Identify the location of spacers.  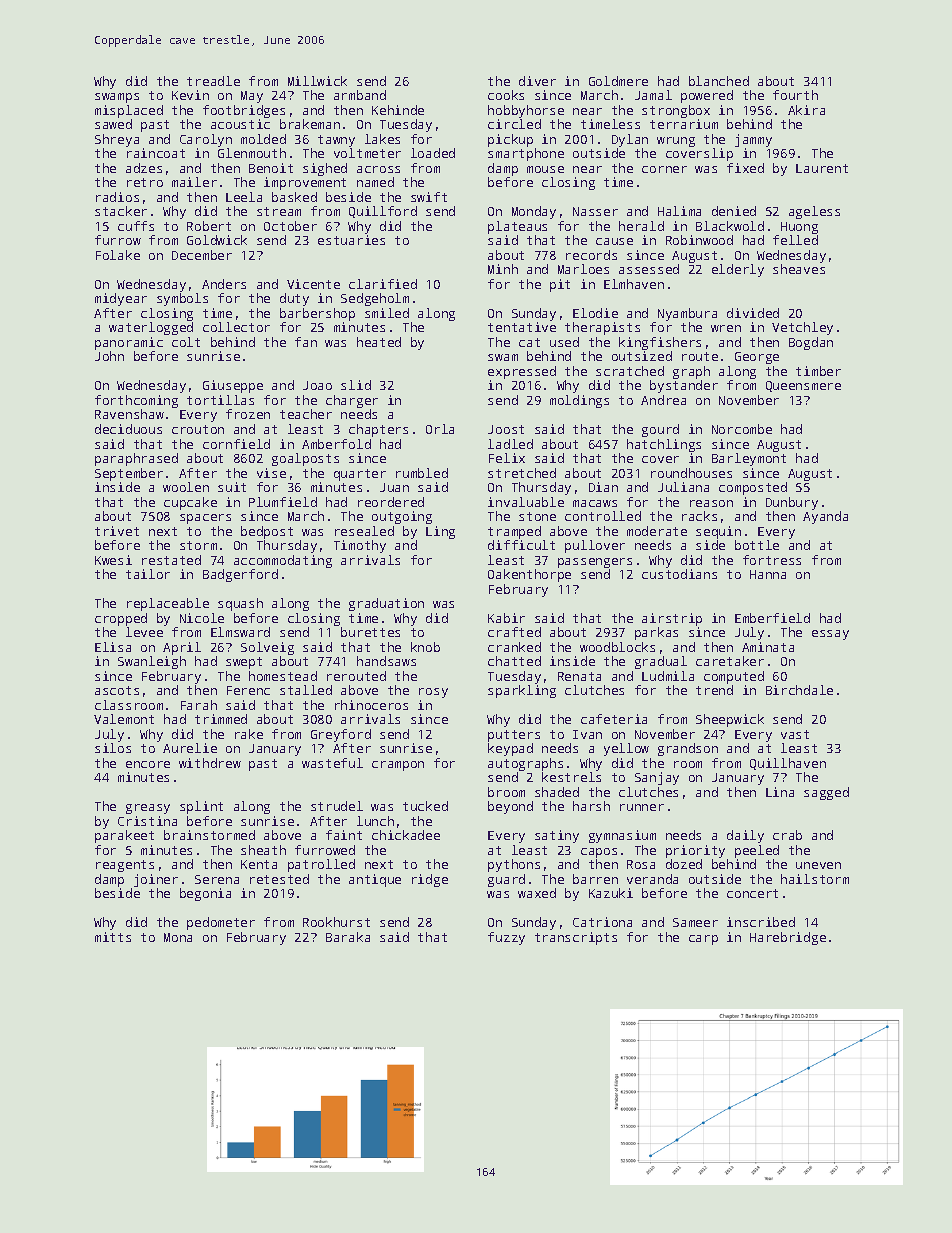
(205, 519).
